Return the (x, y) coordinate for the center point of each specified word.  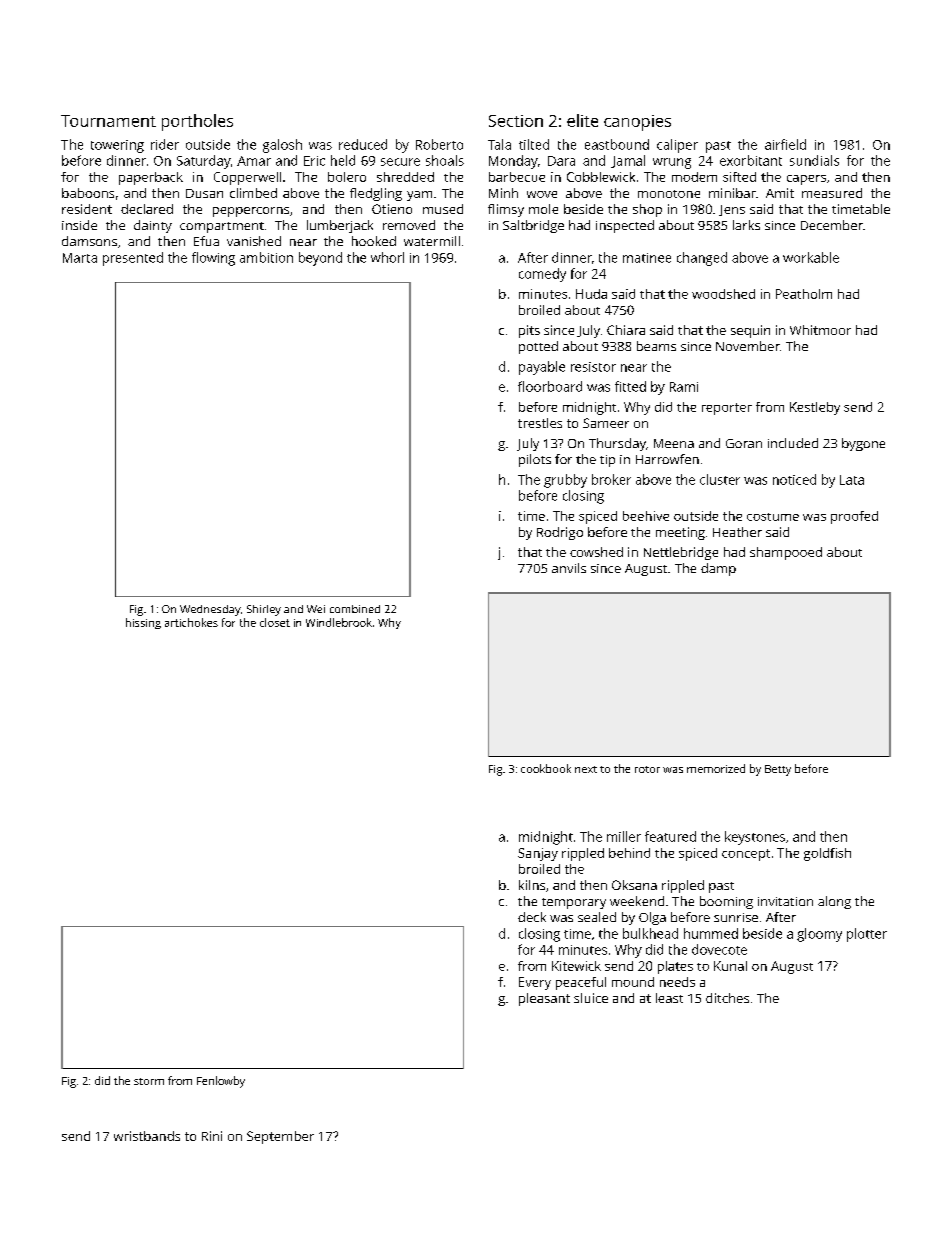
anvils (569, 568)
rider (165, 144)
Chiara (626, 330)
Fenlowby (221, 1082)
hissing (143, 623)
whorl (387, 257)
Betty (778, 770)
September (280, 1137)
